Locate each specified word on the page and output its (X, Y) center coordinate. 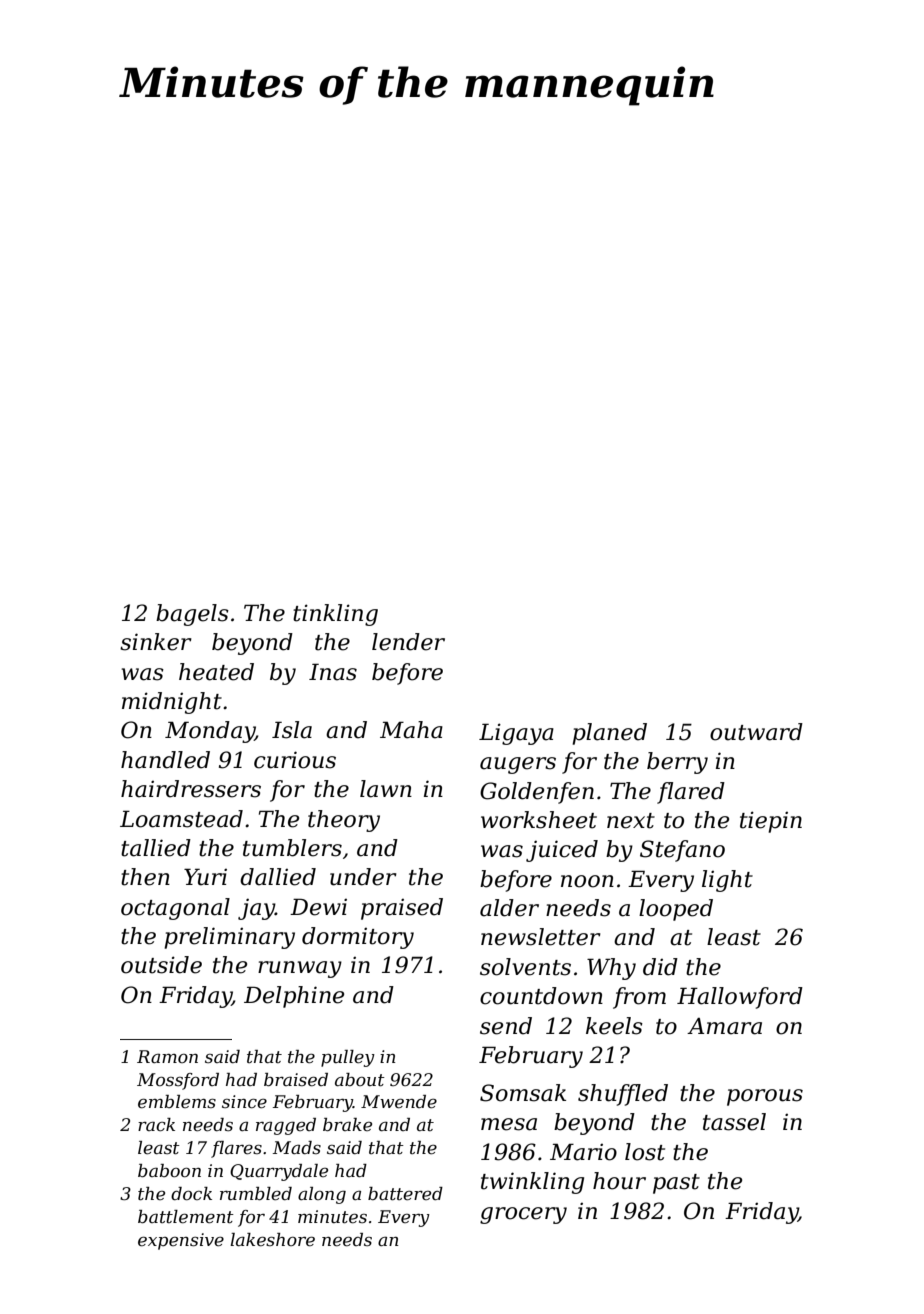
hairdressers (191, 789)
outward (756, 732)
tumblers (292, 848)
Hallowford (740, 998)
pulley (348, 1058)
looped (676, 910)
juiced (562, 851)
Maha (411, 730)
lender (408, 642)
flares (236, 1149)
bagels (192, 615)
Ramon (167, 1056)
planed (609, 734)
